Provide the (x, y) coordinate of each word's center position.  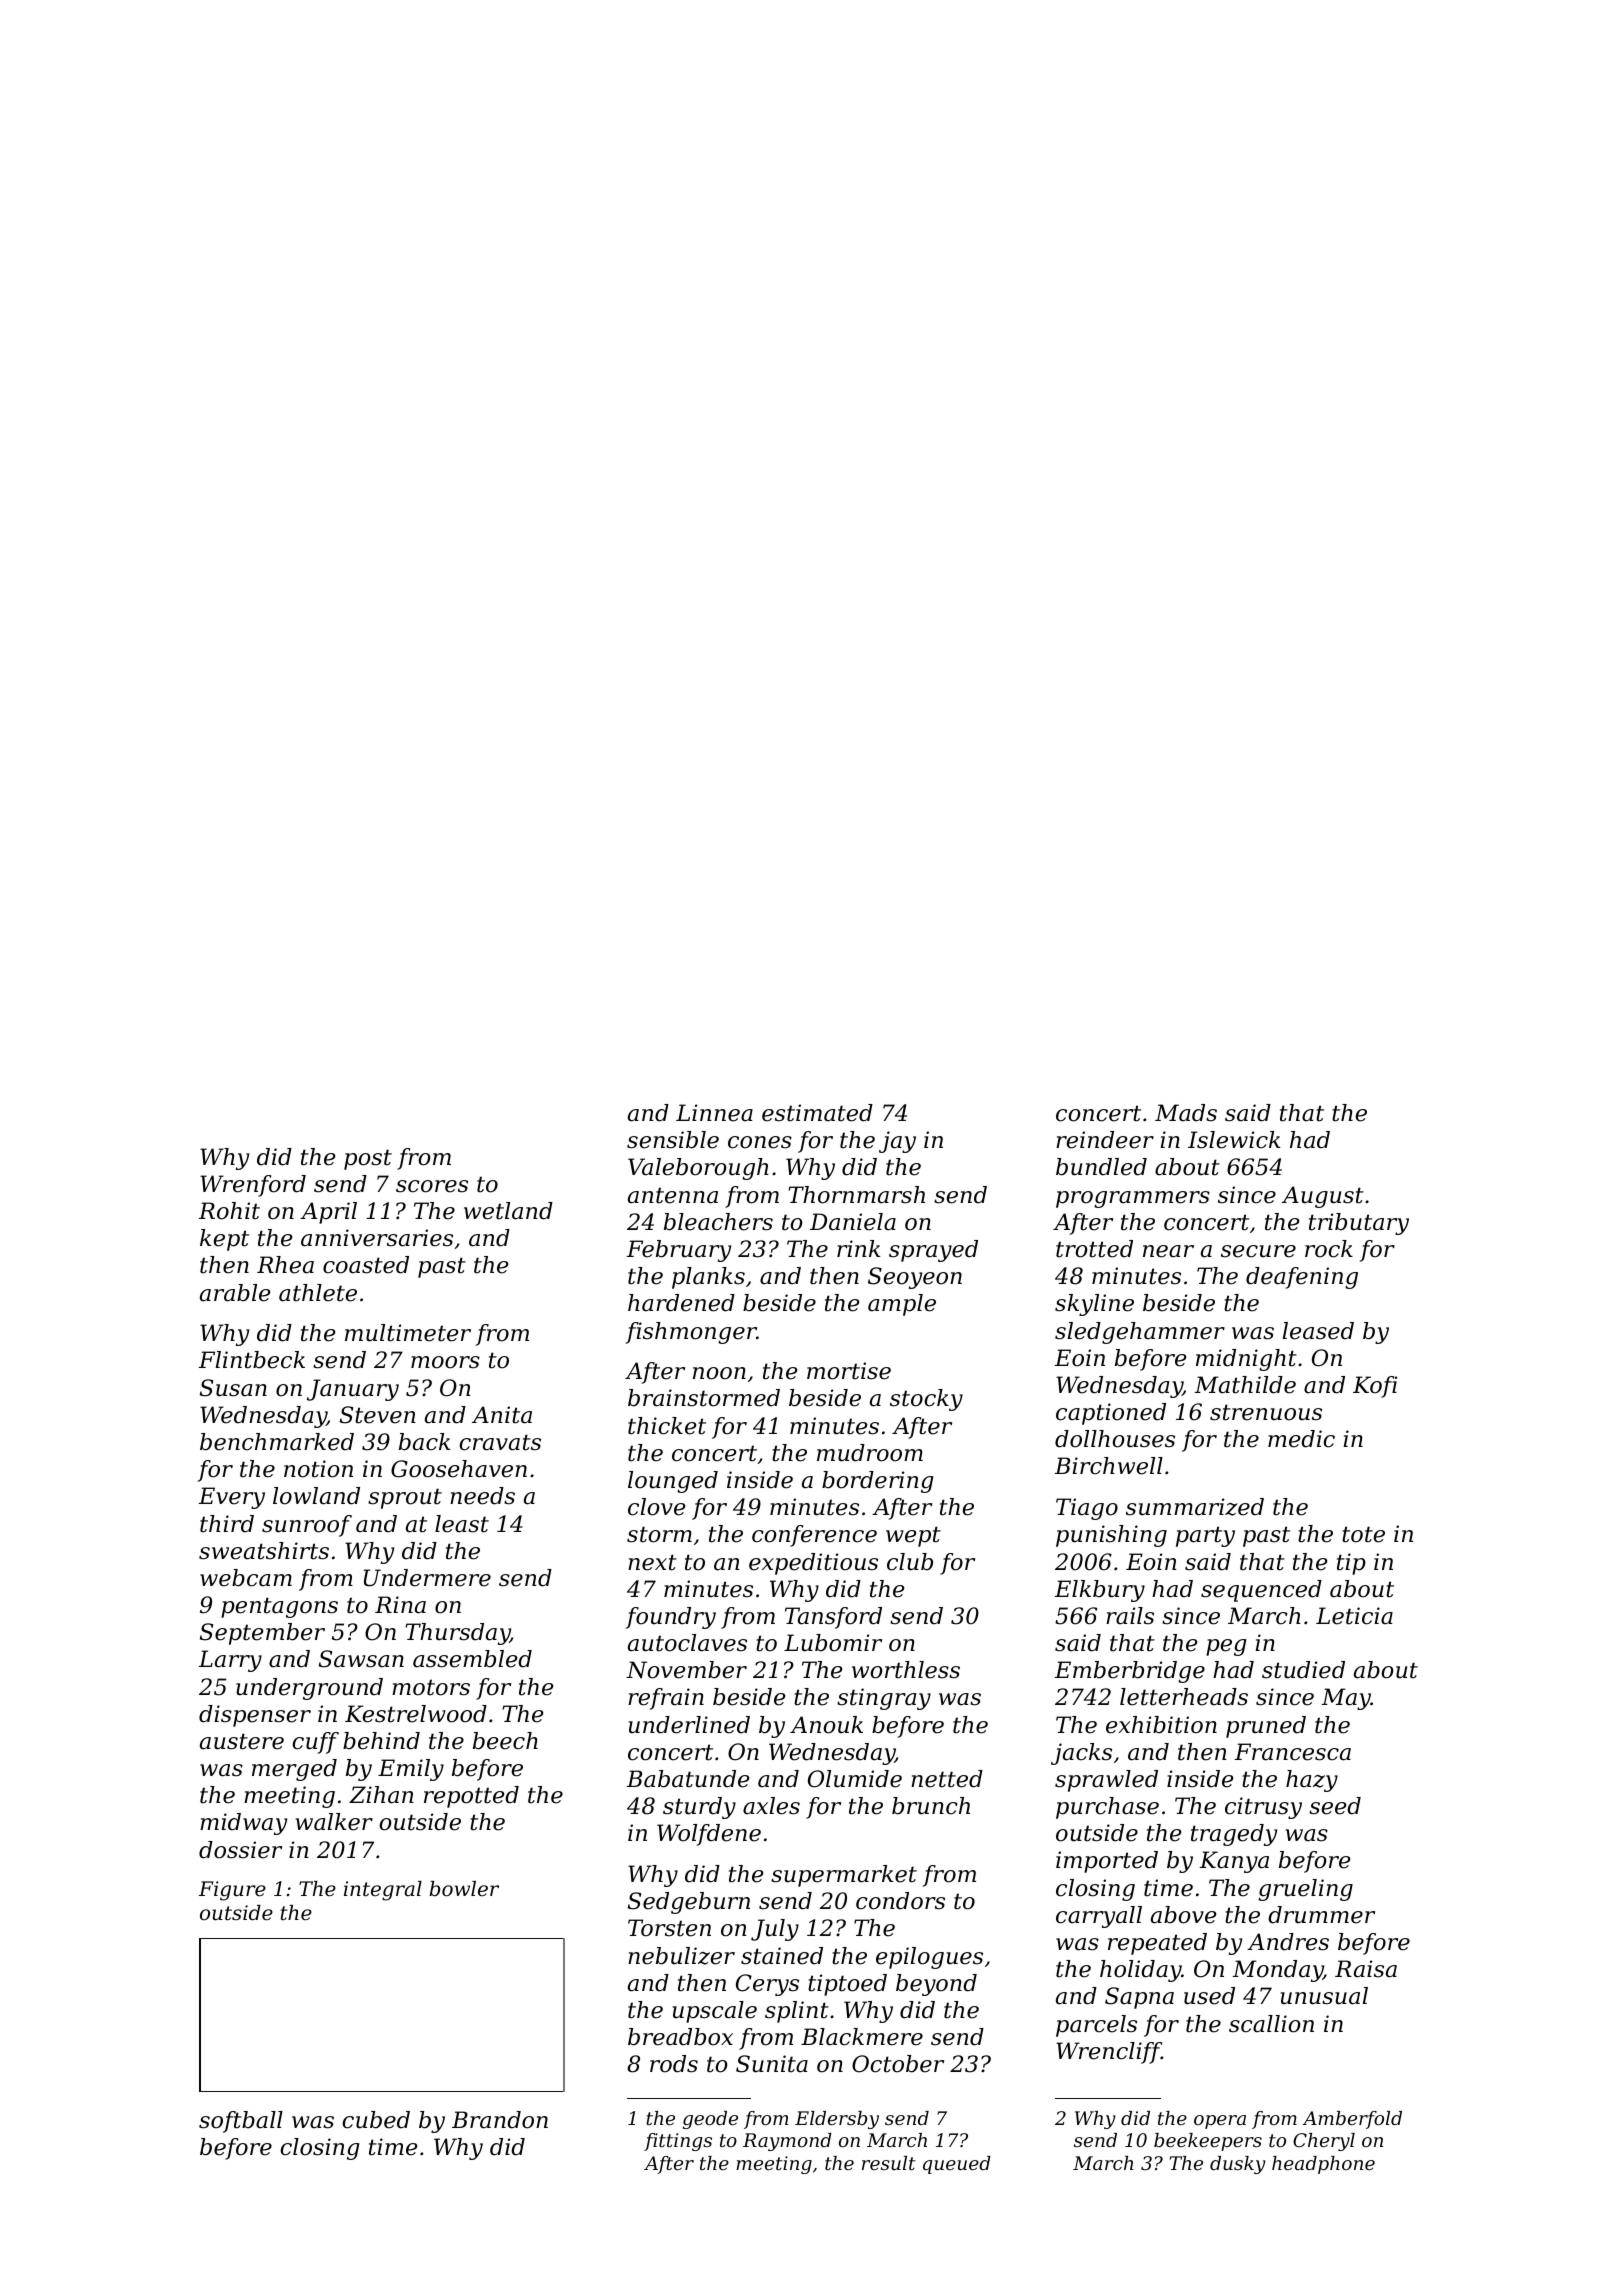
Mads (1186, 1113)
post (368, 1159)
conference (814, 1536)
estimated (817, 1113)
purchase (1107, 1808)
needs (482, 1496)
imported (1107, 1862)
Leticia (1354, 1616)
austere (242, 1741)
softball (241, 2122)
